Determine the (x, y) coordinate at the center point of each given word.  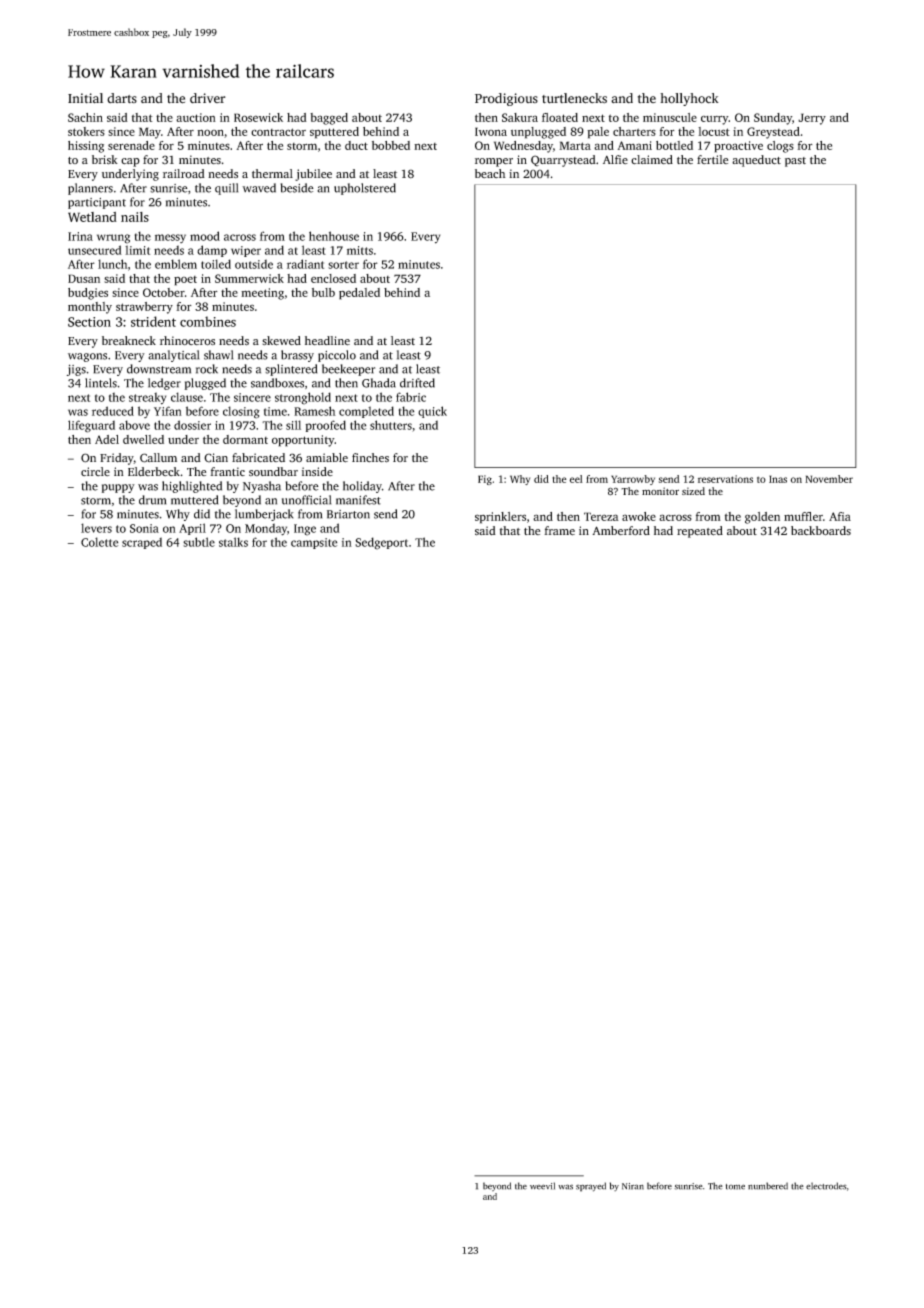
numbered (768, 1186)
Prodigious (506, 99)
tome (735, 1187)
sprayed (591, 1187)
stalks (233, 542)
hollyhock (689, 99)
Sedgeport (381, 543)
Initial (85, 98)
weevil (542, 1186)
